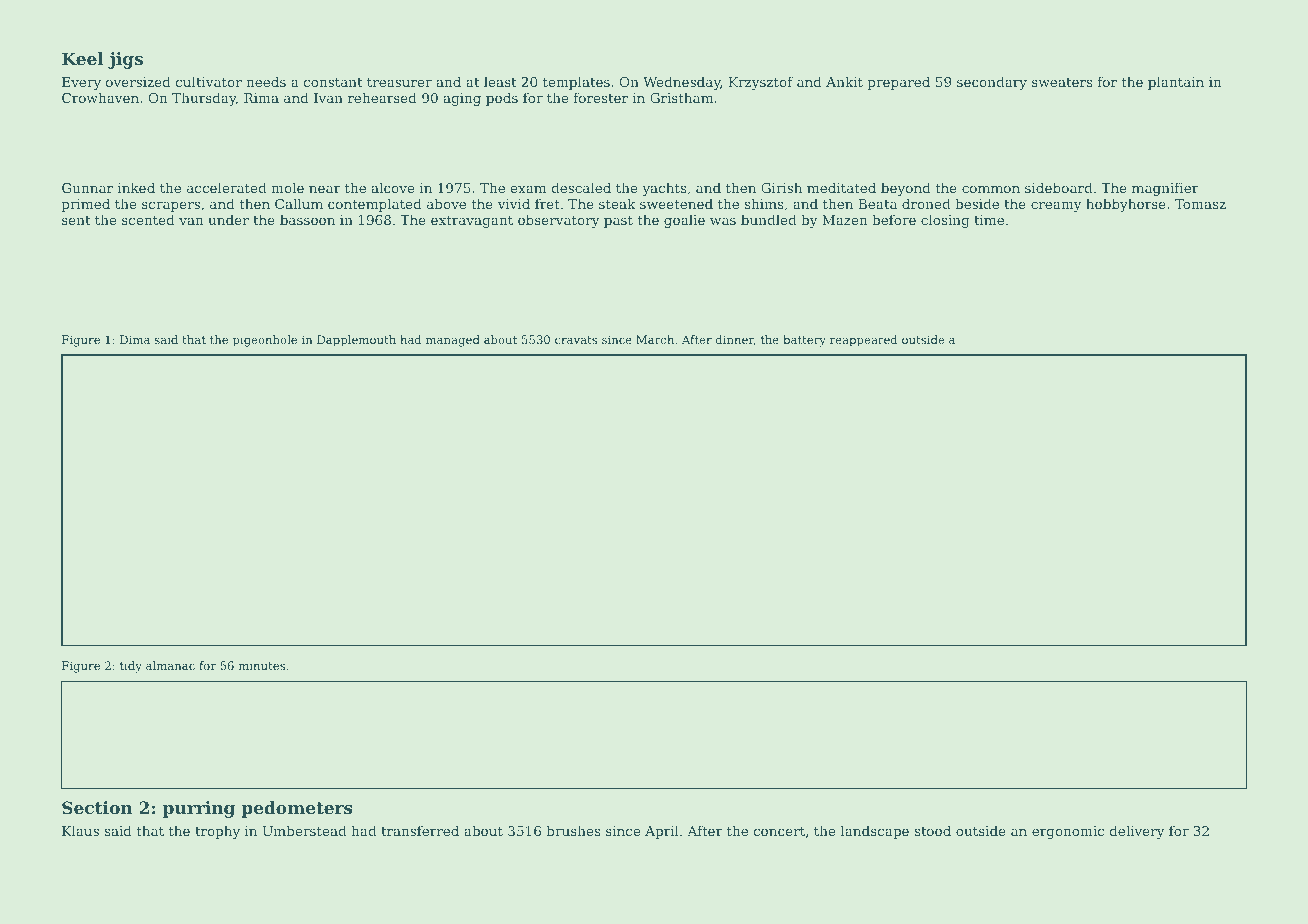  Describe the element at coordinates (399, 82) in the screenshot. I see `treasurer` at that location.
